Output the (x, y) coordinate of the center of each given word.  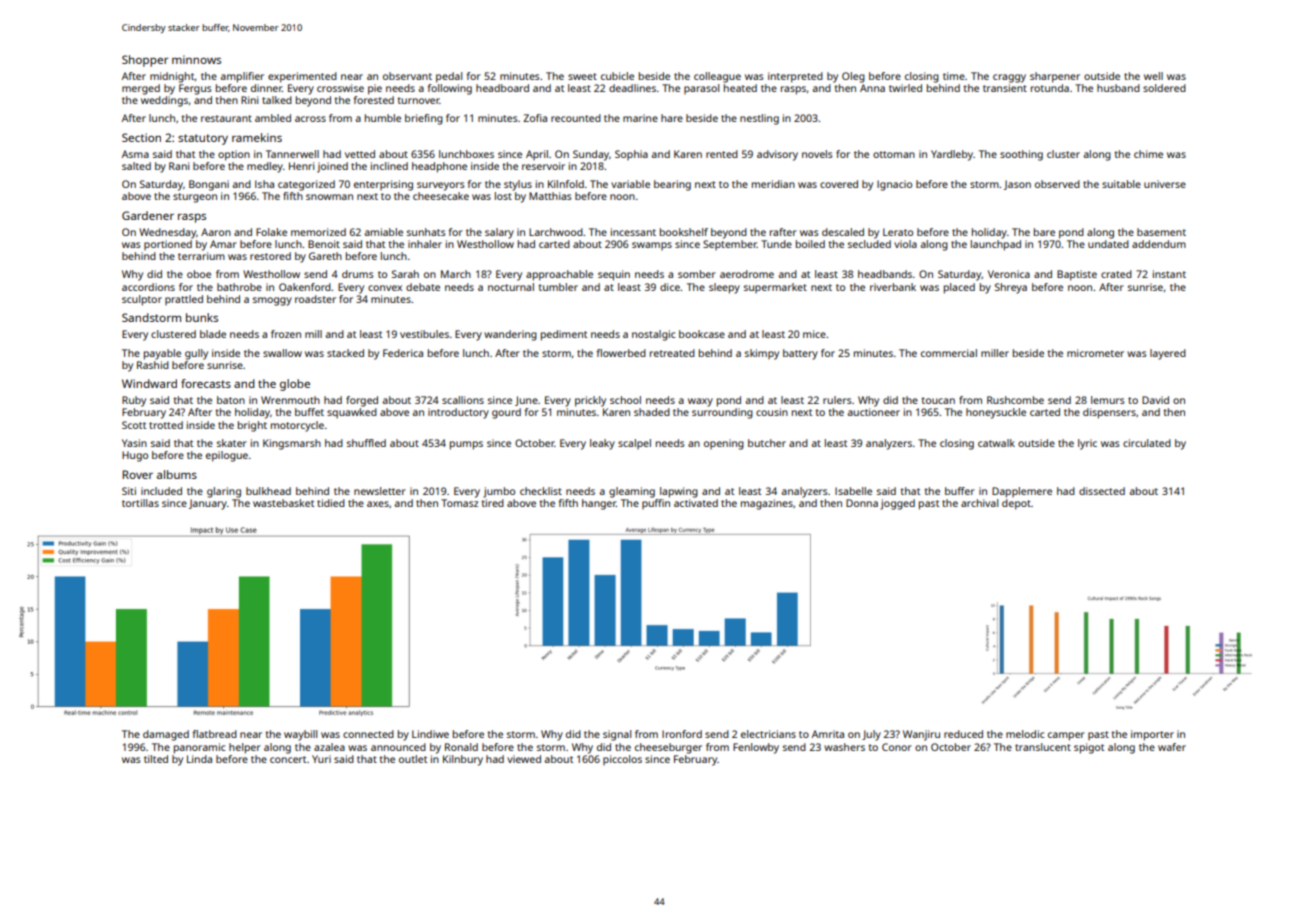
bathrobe (239, 287)
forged (362, 401)
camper (1066, 736)
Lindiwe (430, 734)
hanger (599, 504)
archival (979, 503)
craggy (1009, 78)
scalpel (634, 444)
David (1155, 400)
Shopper (145, 61)
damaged (166, 735)
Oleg (853, 77)
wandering (510, 335)
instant (1169, 274)
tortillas (140, 503)
